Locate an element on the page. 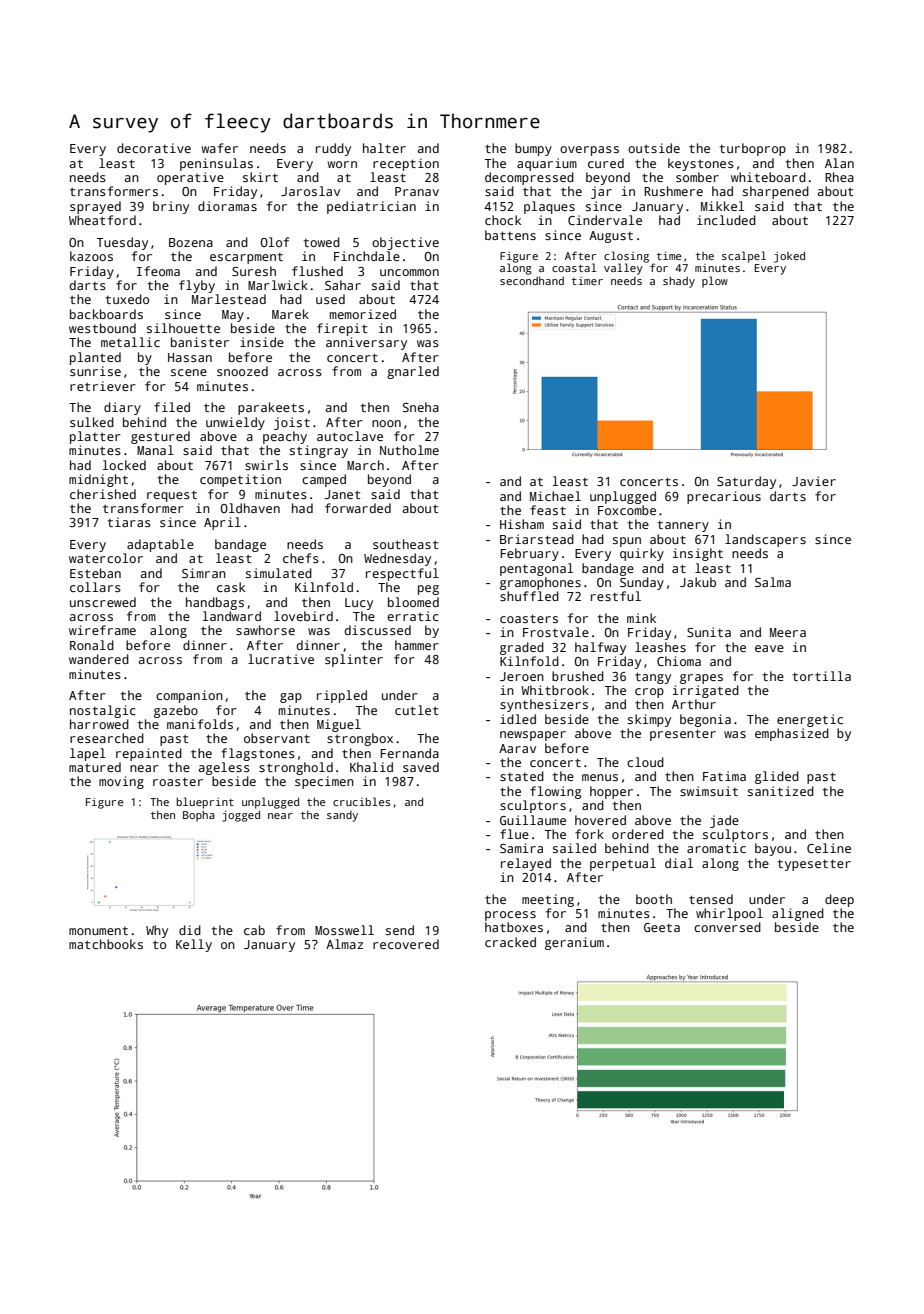 The width and height of the document is (924, 1314). respectful is located at coordinates (402, 574).
